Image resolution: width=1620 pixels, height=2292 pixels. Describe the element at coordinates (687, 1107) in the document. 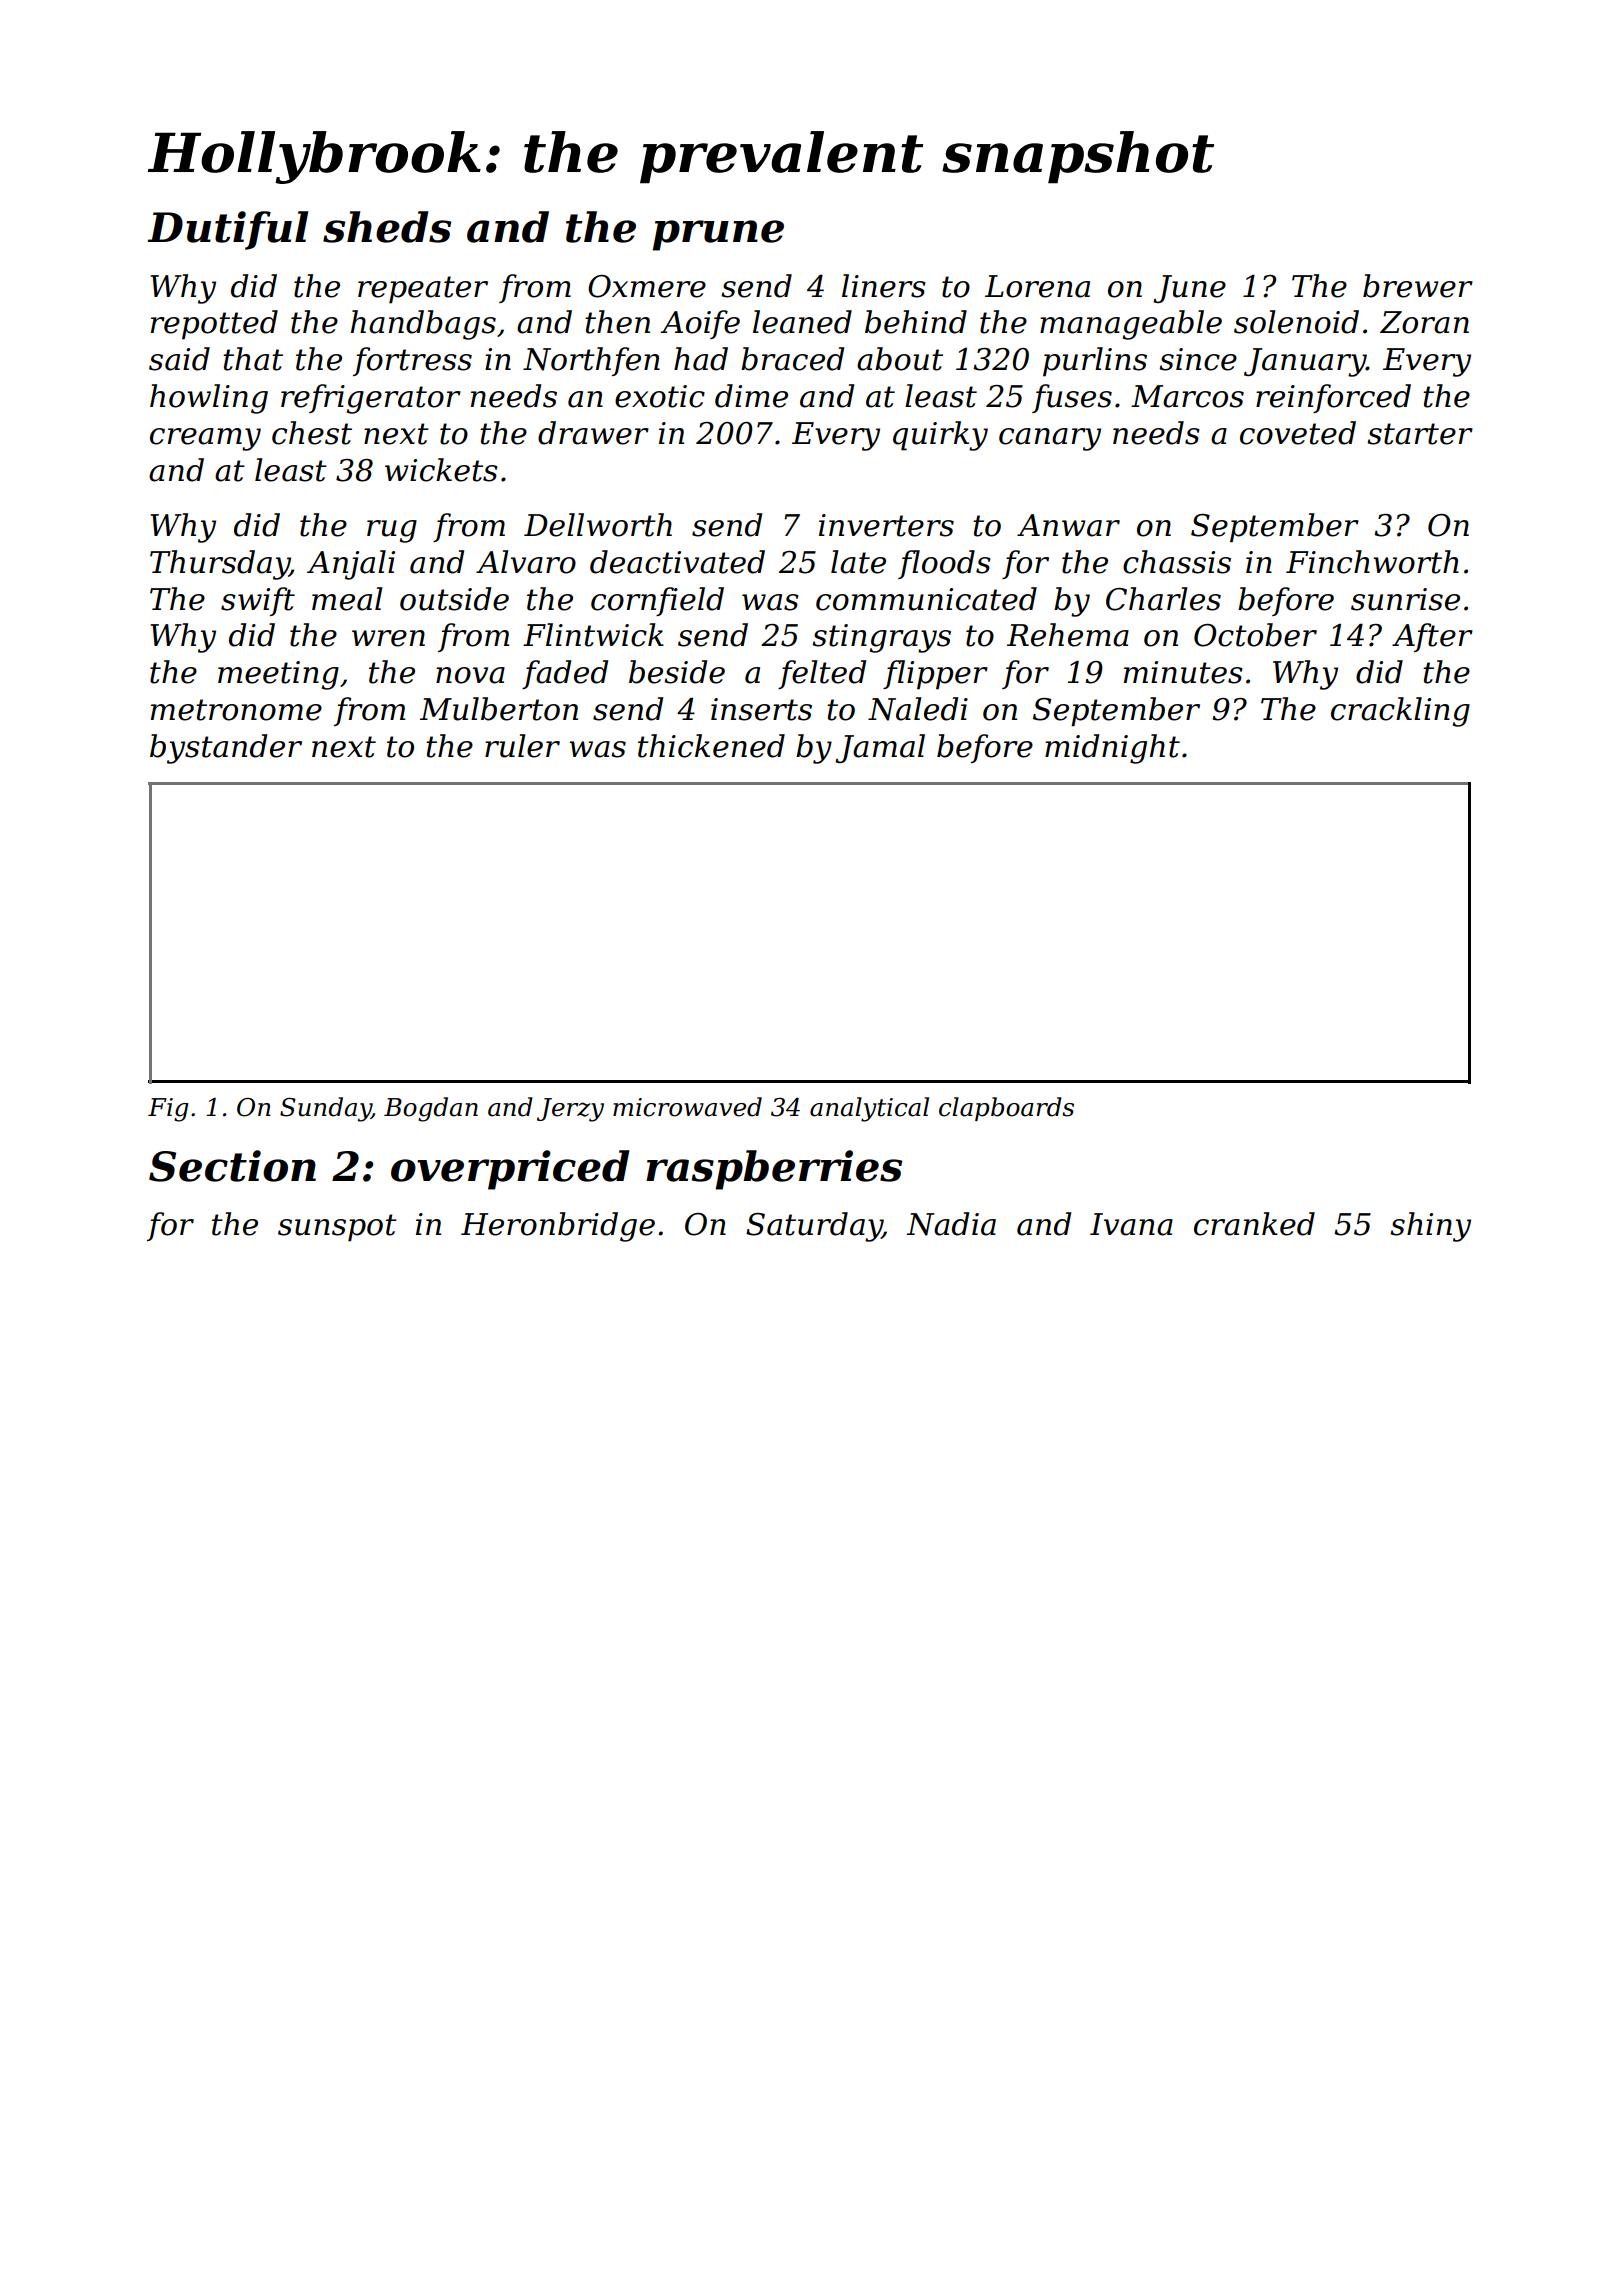

I see `microwaved` at that location.
